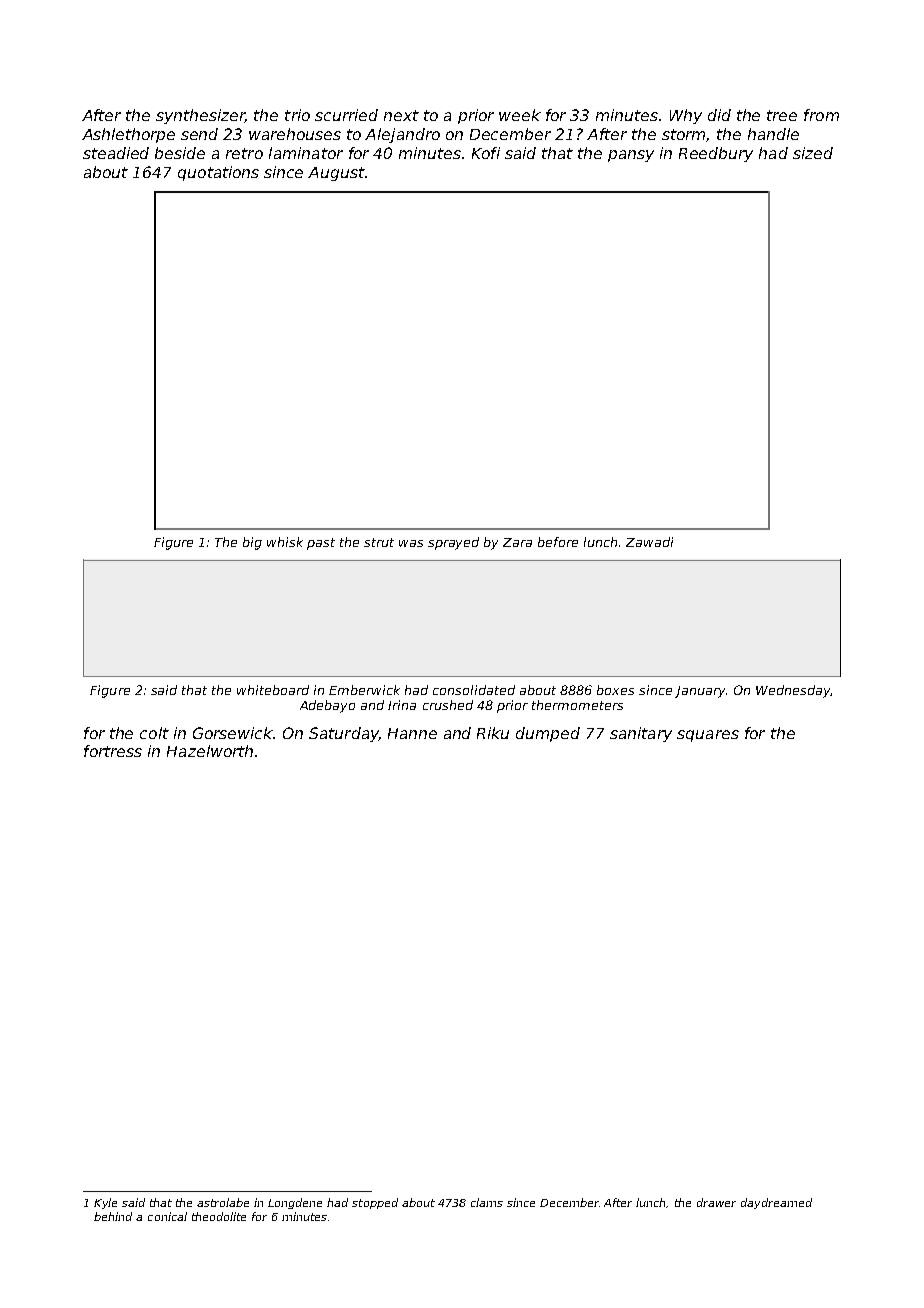  I want to click on Ashlethorpe, so click(128, 135).
